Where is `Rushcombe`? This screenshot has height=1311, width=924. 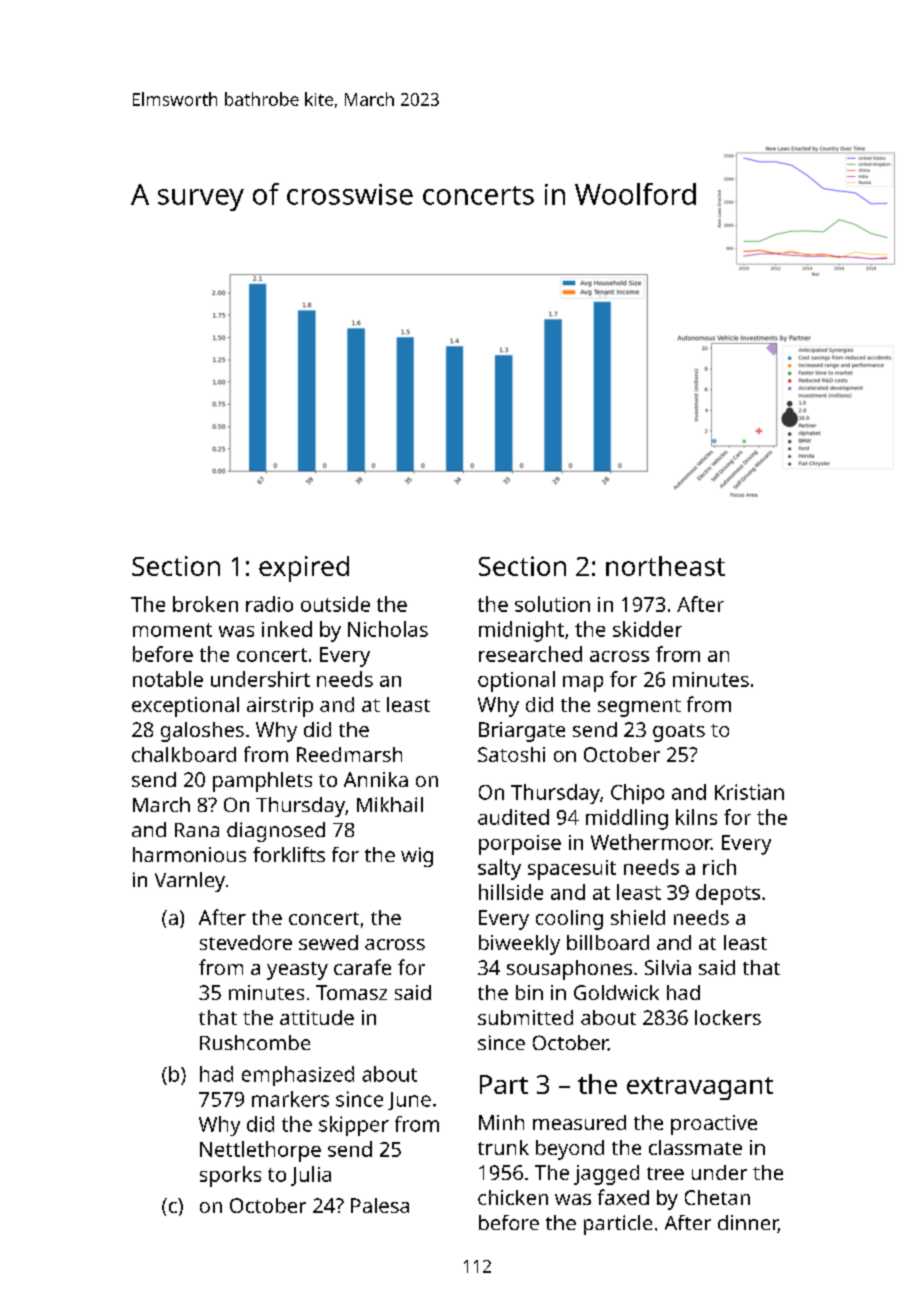
Rushcombe is located at coordinates (255, 1042).
